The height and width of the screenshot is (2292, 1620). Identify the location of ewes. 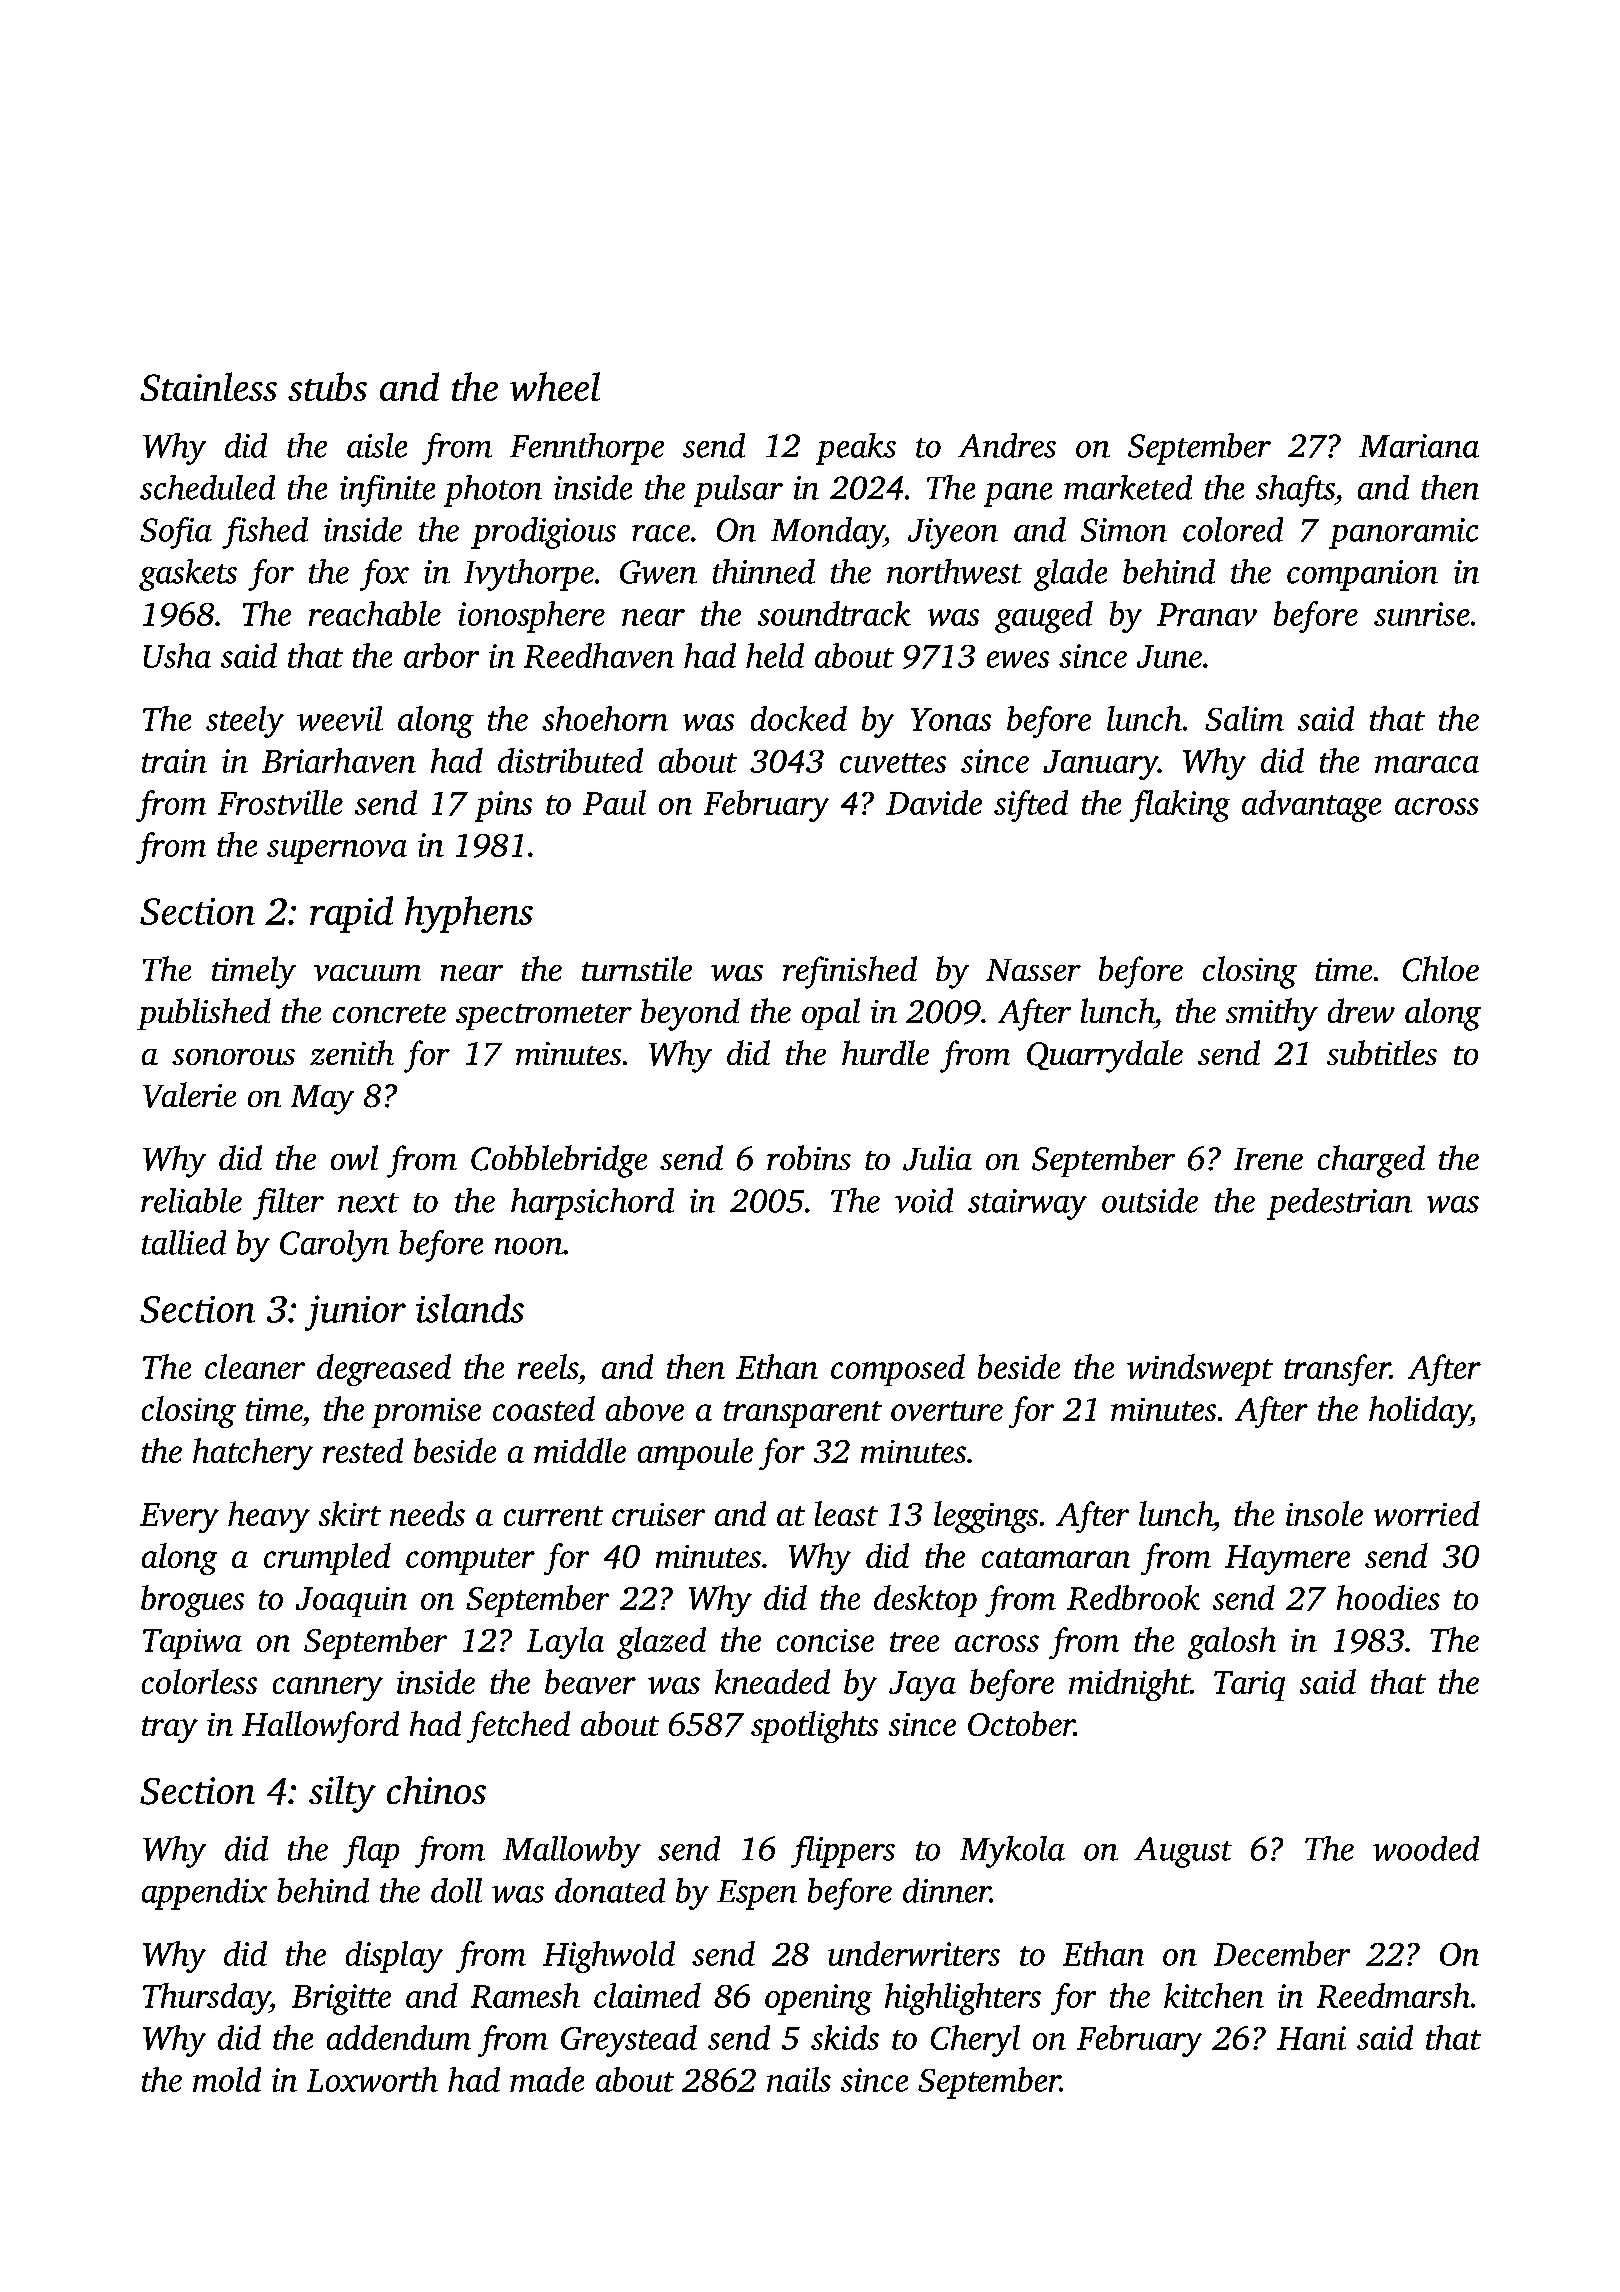
(1018, 659).
